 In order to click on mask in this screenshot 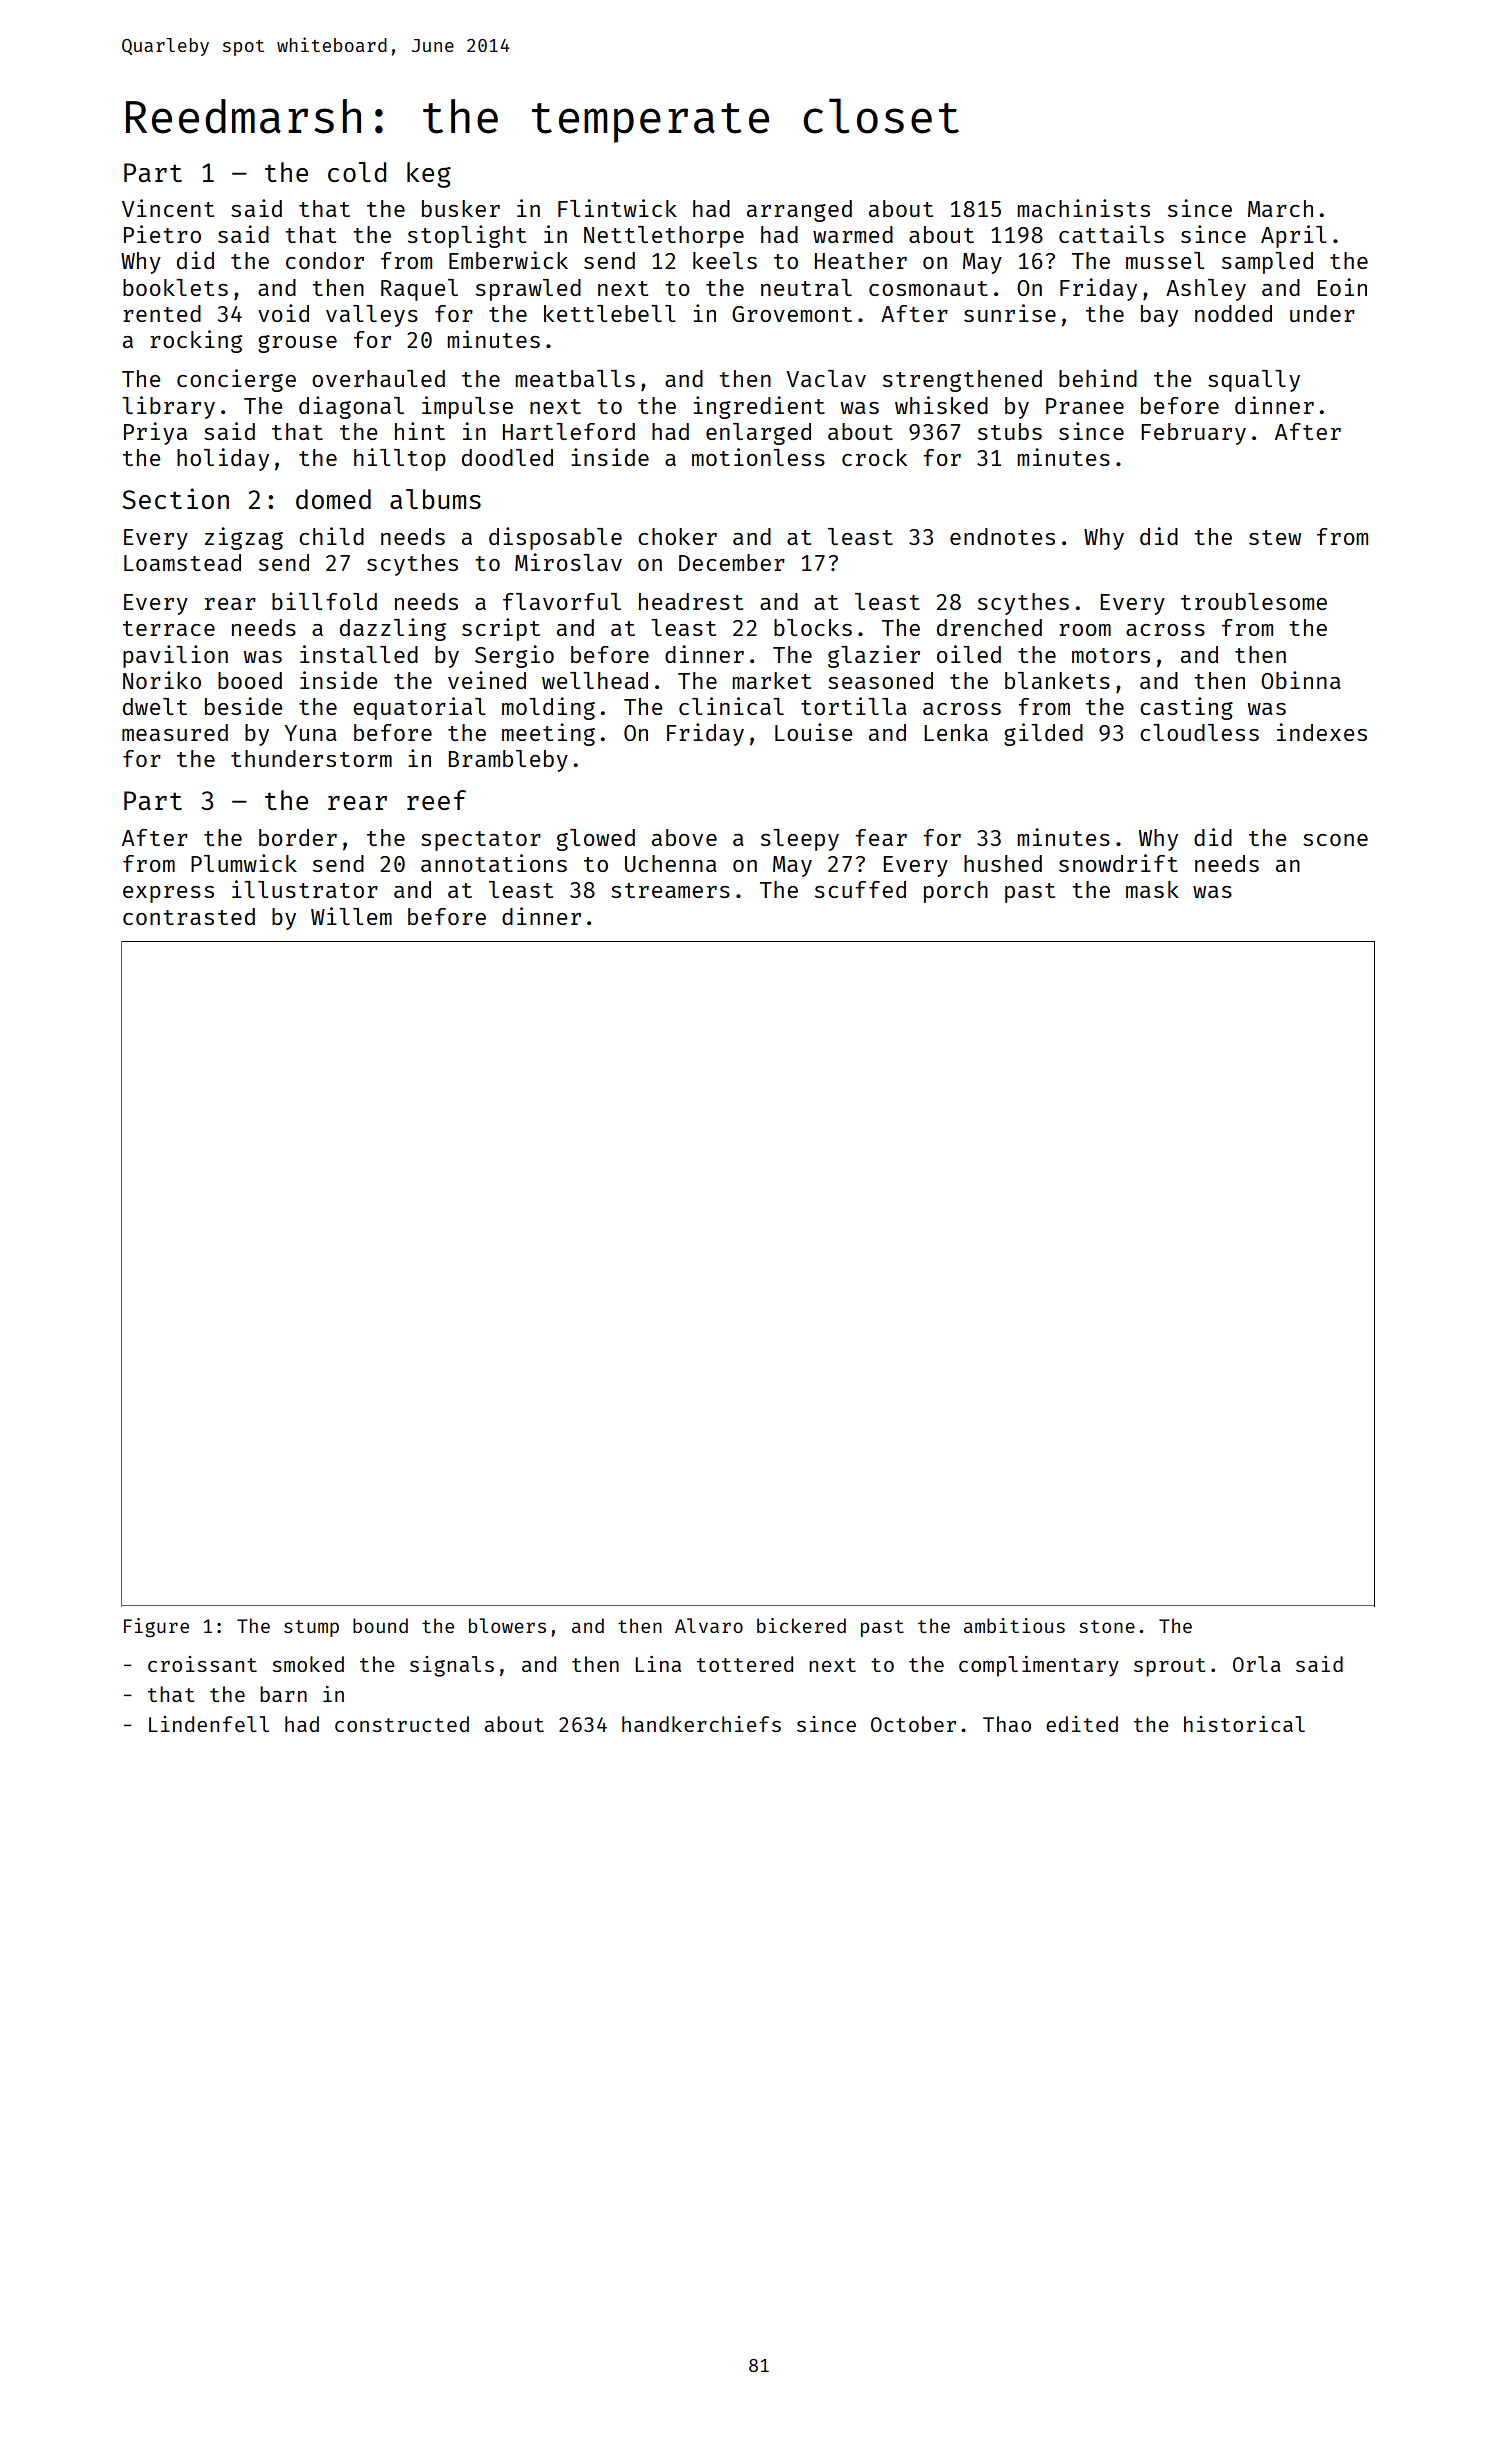, I will do `click(1152, 889)`.
